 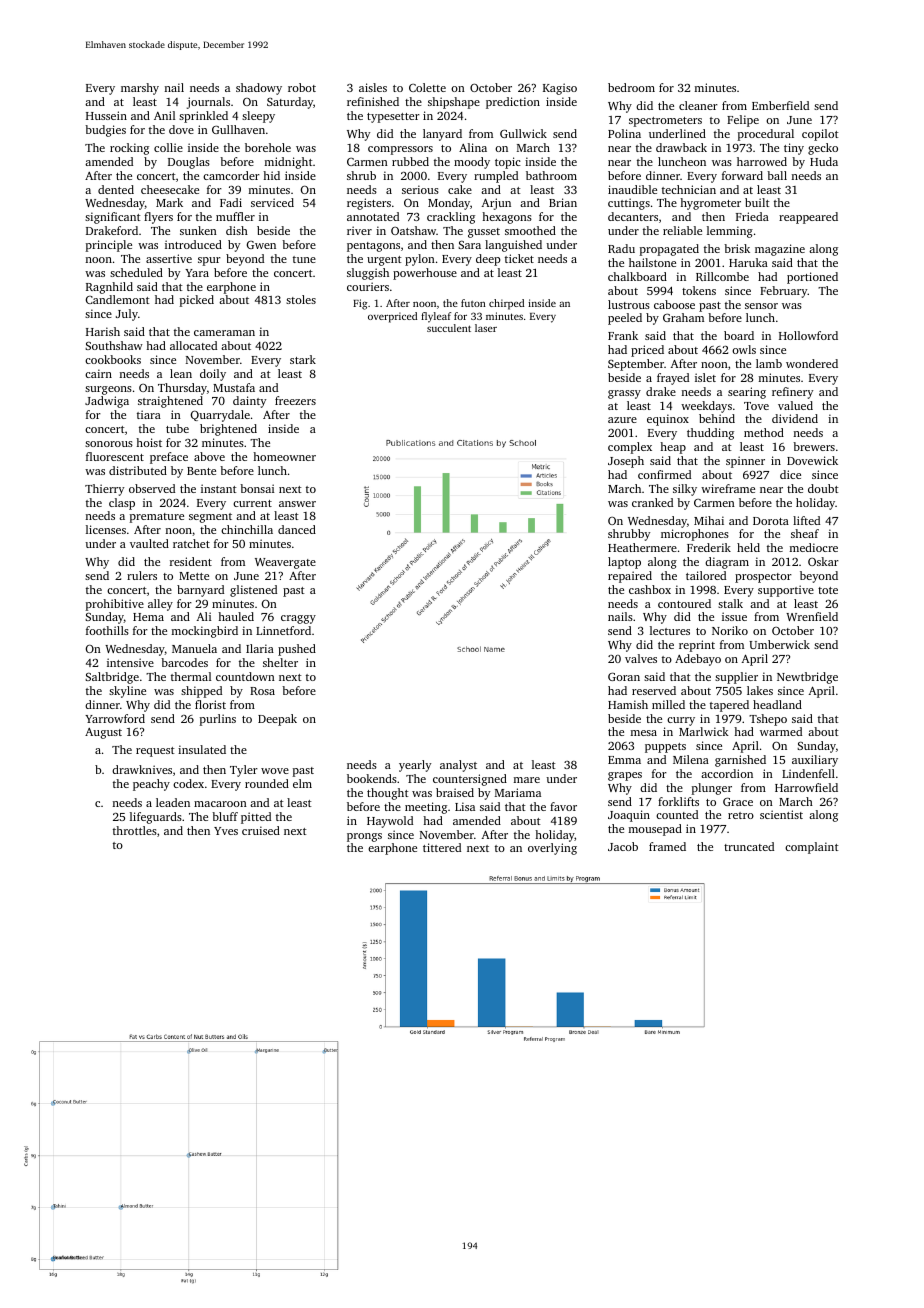 I want to click on tiara, so click(x=149, y=414).
